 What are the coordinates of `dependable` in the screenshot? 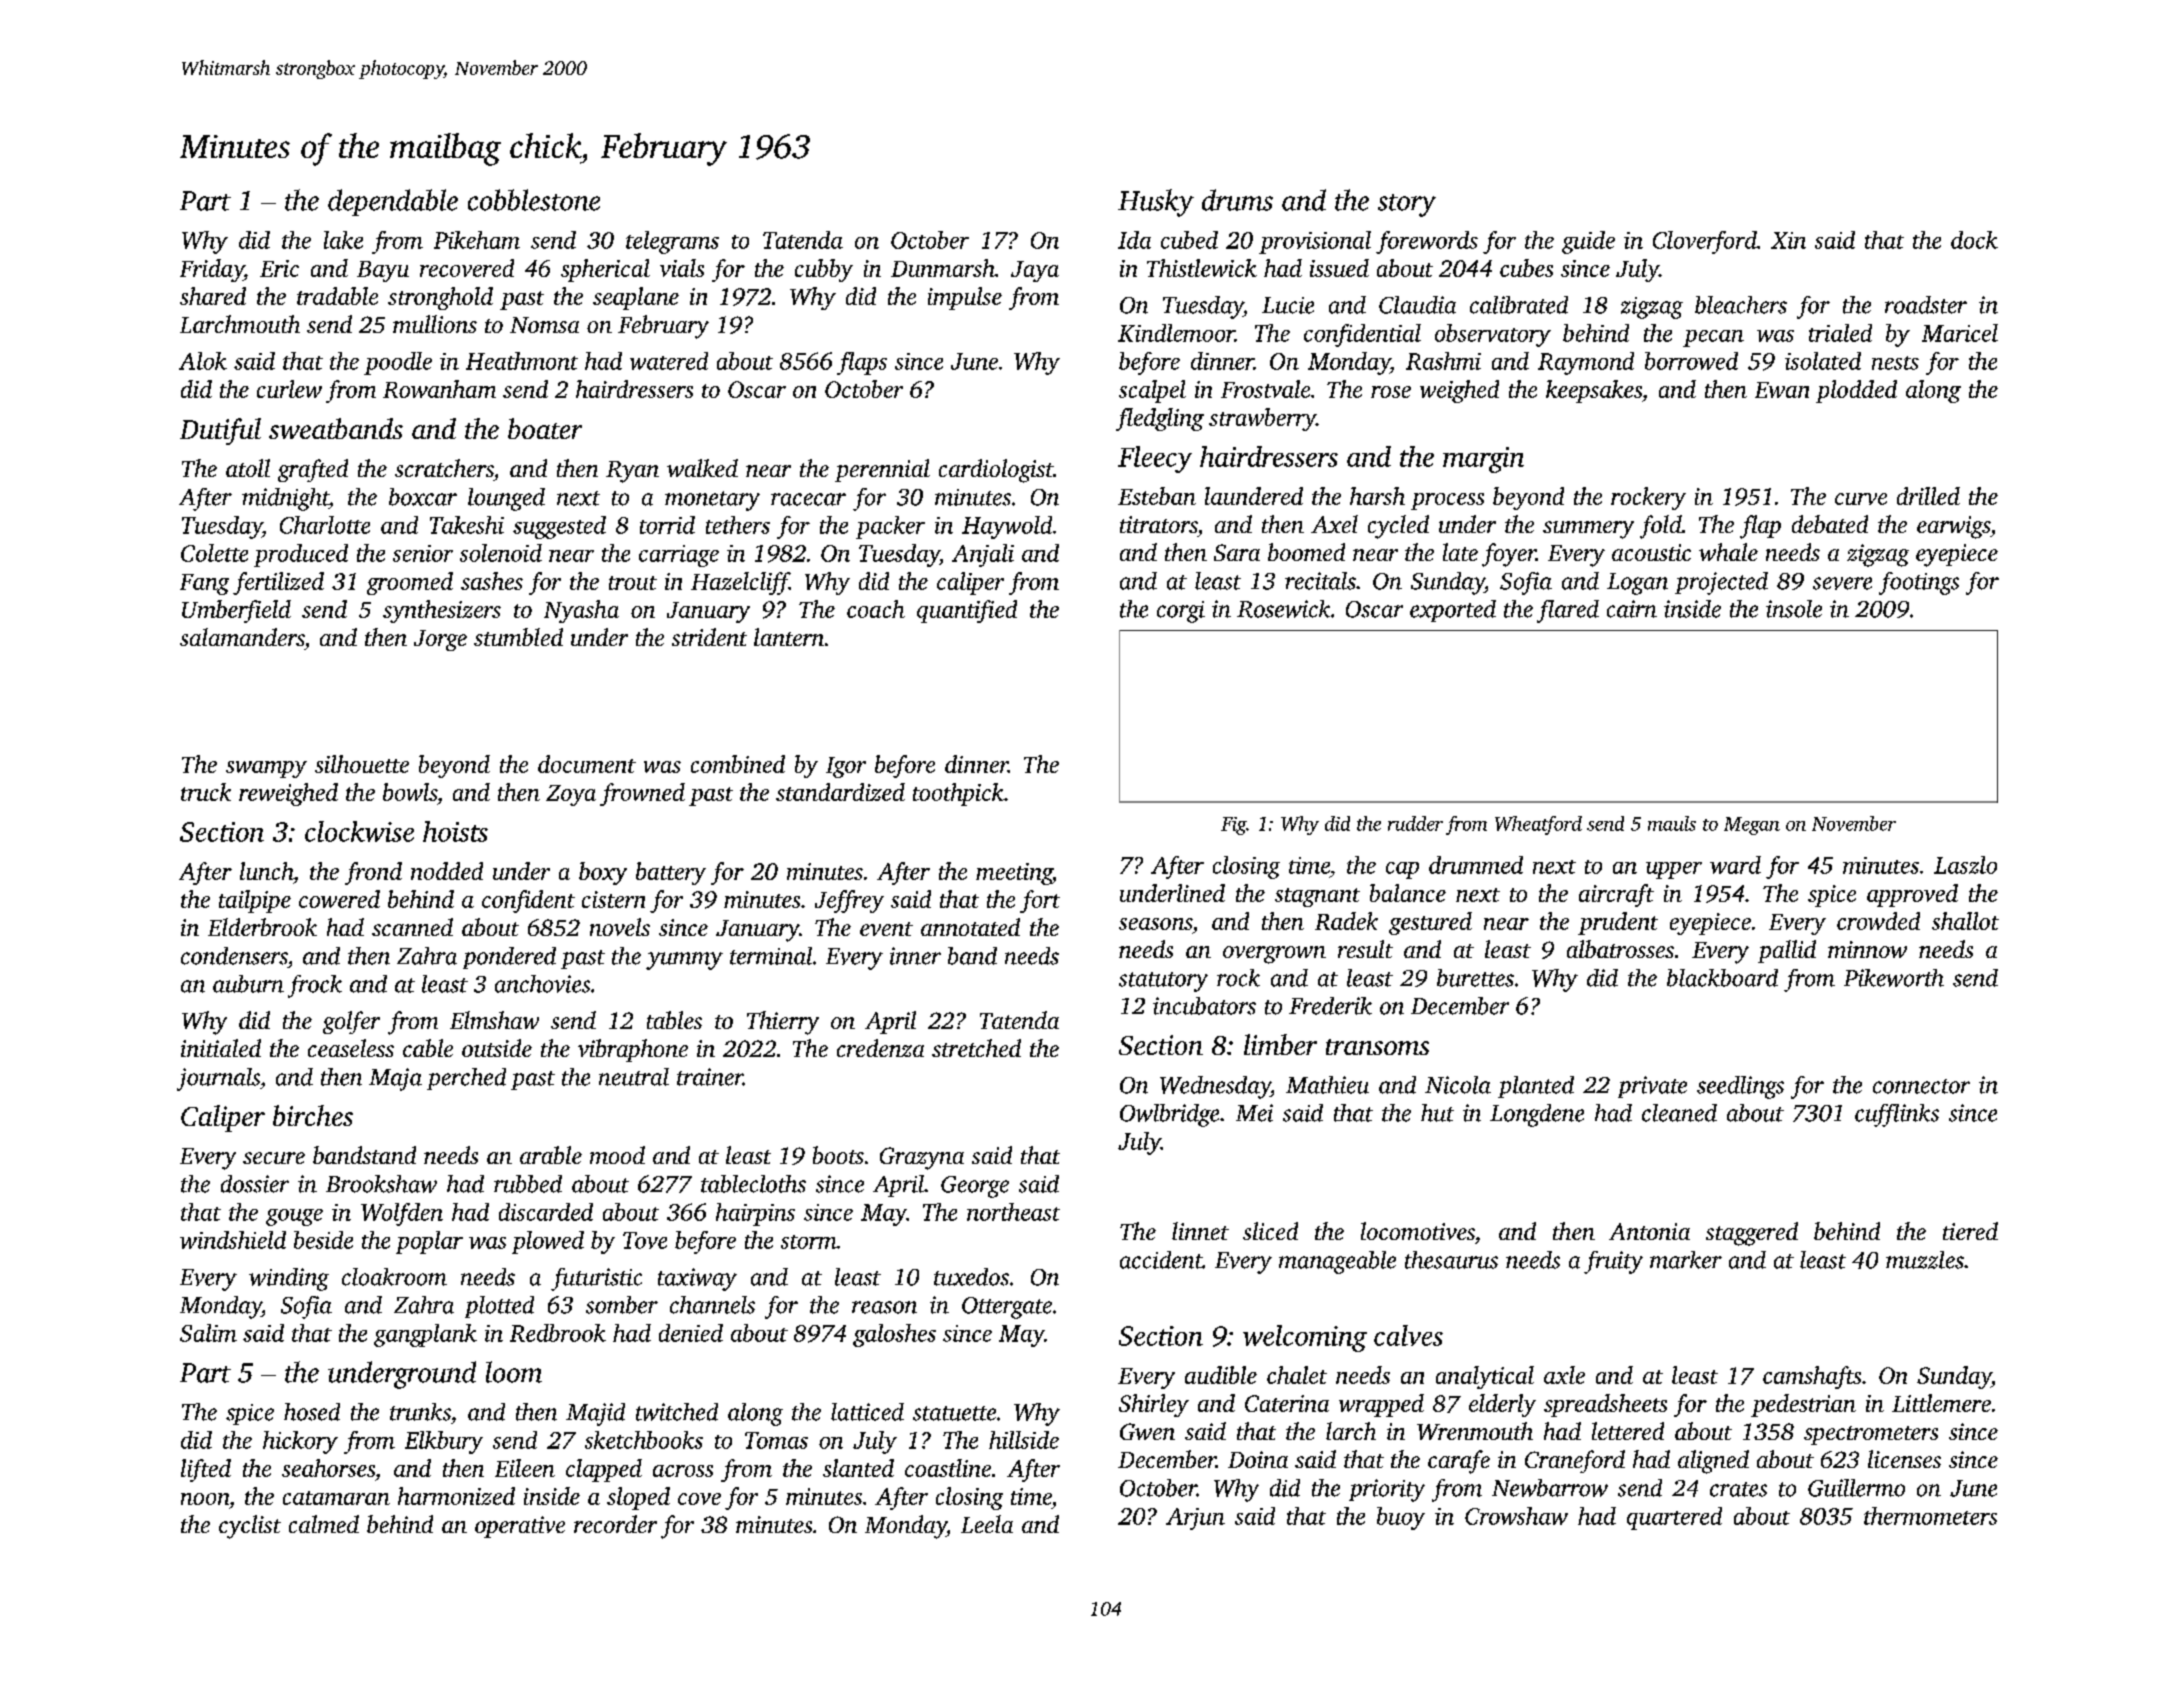 It's located at (393, 202).
